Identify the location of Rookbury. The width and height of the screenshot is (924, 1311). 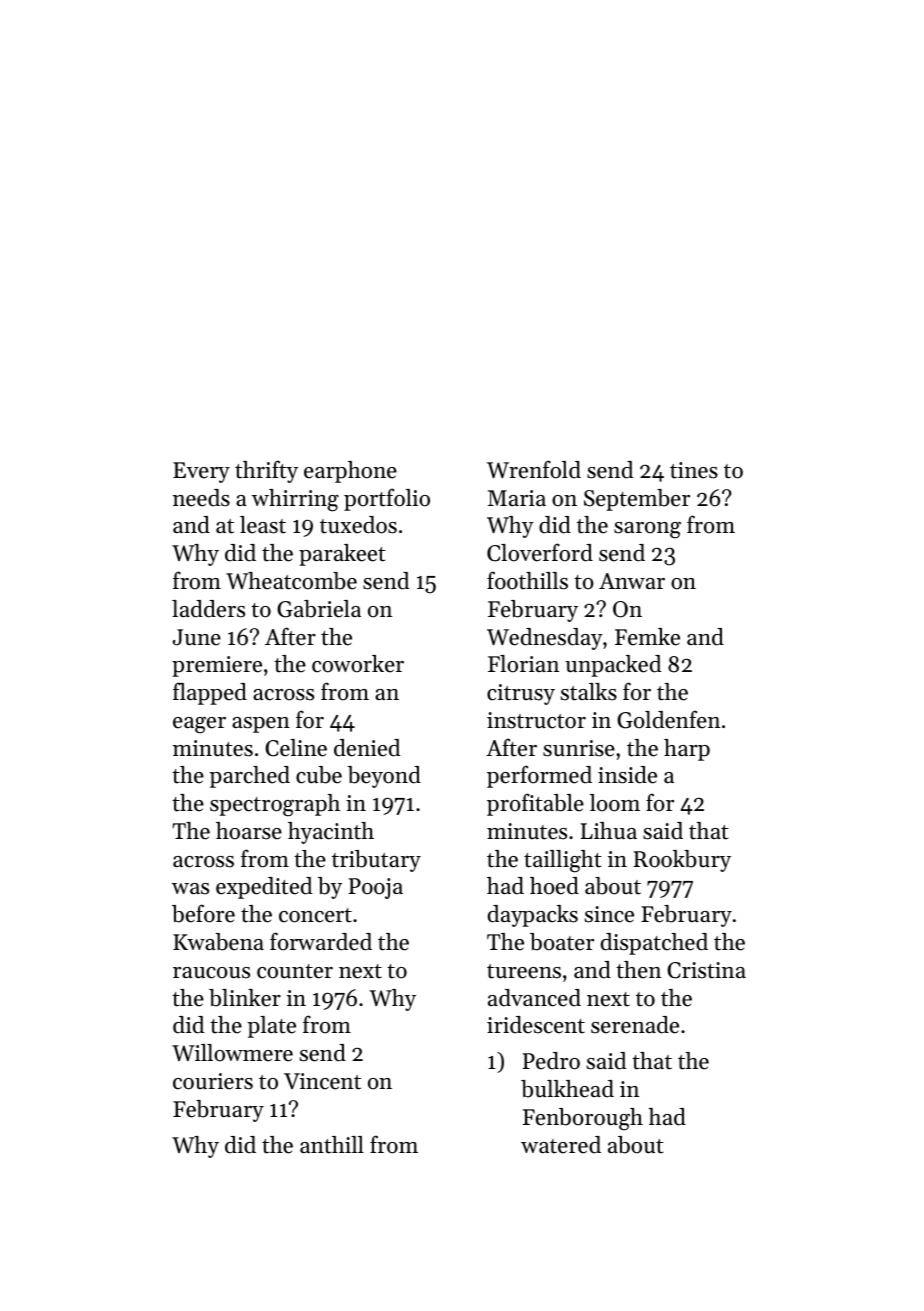
(682, 861).
